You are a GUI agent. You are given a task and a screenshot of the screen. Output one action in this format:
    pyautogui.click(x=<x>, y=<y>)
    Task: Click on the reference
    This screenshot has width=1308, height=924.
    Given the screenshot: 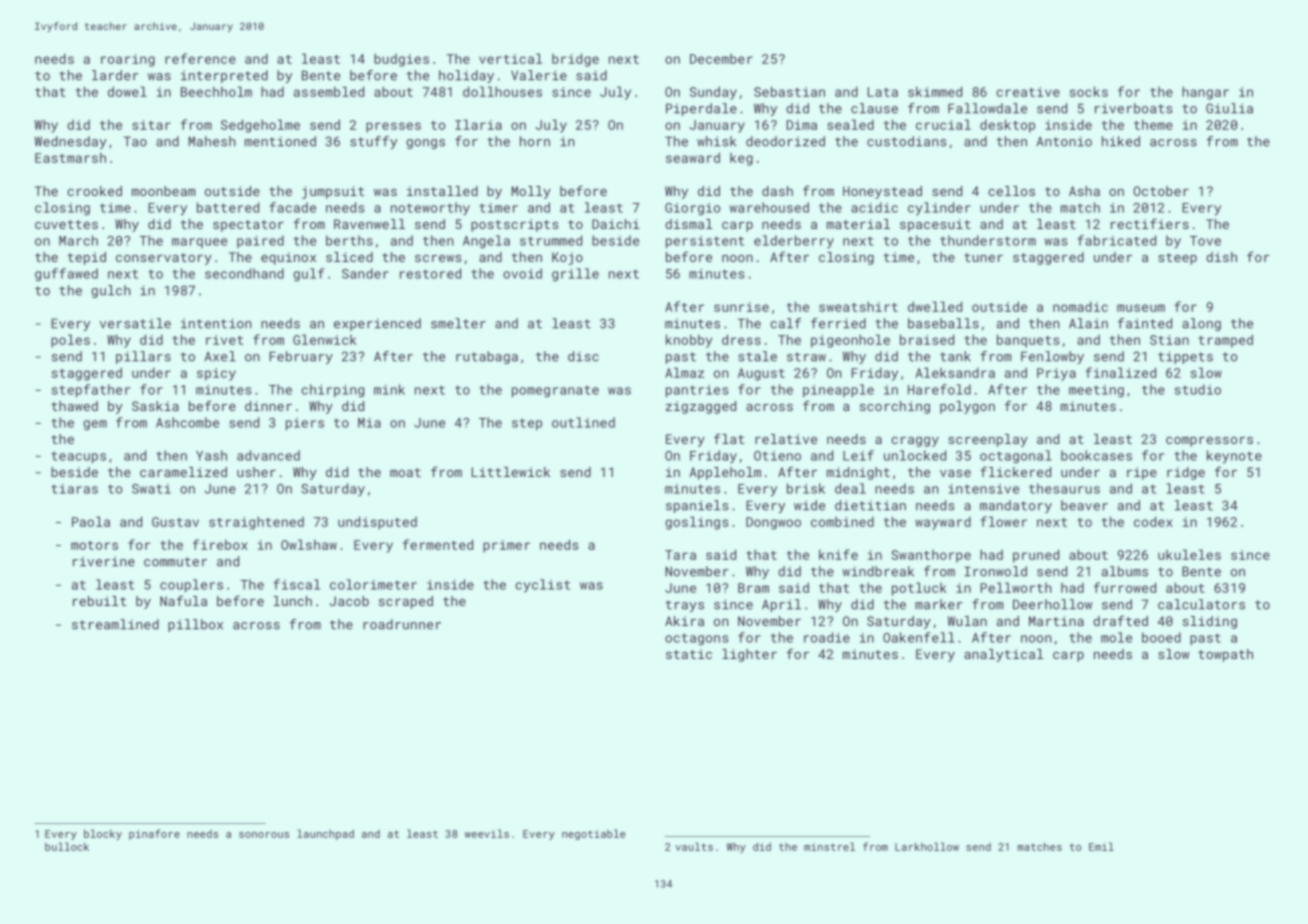 What is the action you would take?
    pyautogui.click(x=200, y=58)
